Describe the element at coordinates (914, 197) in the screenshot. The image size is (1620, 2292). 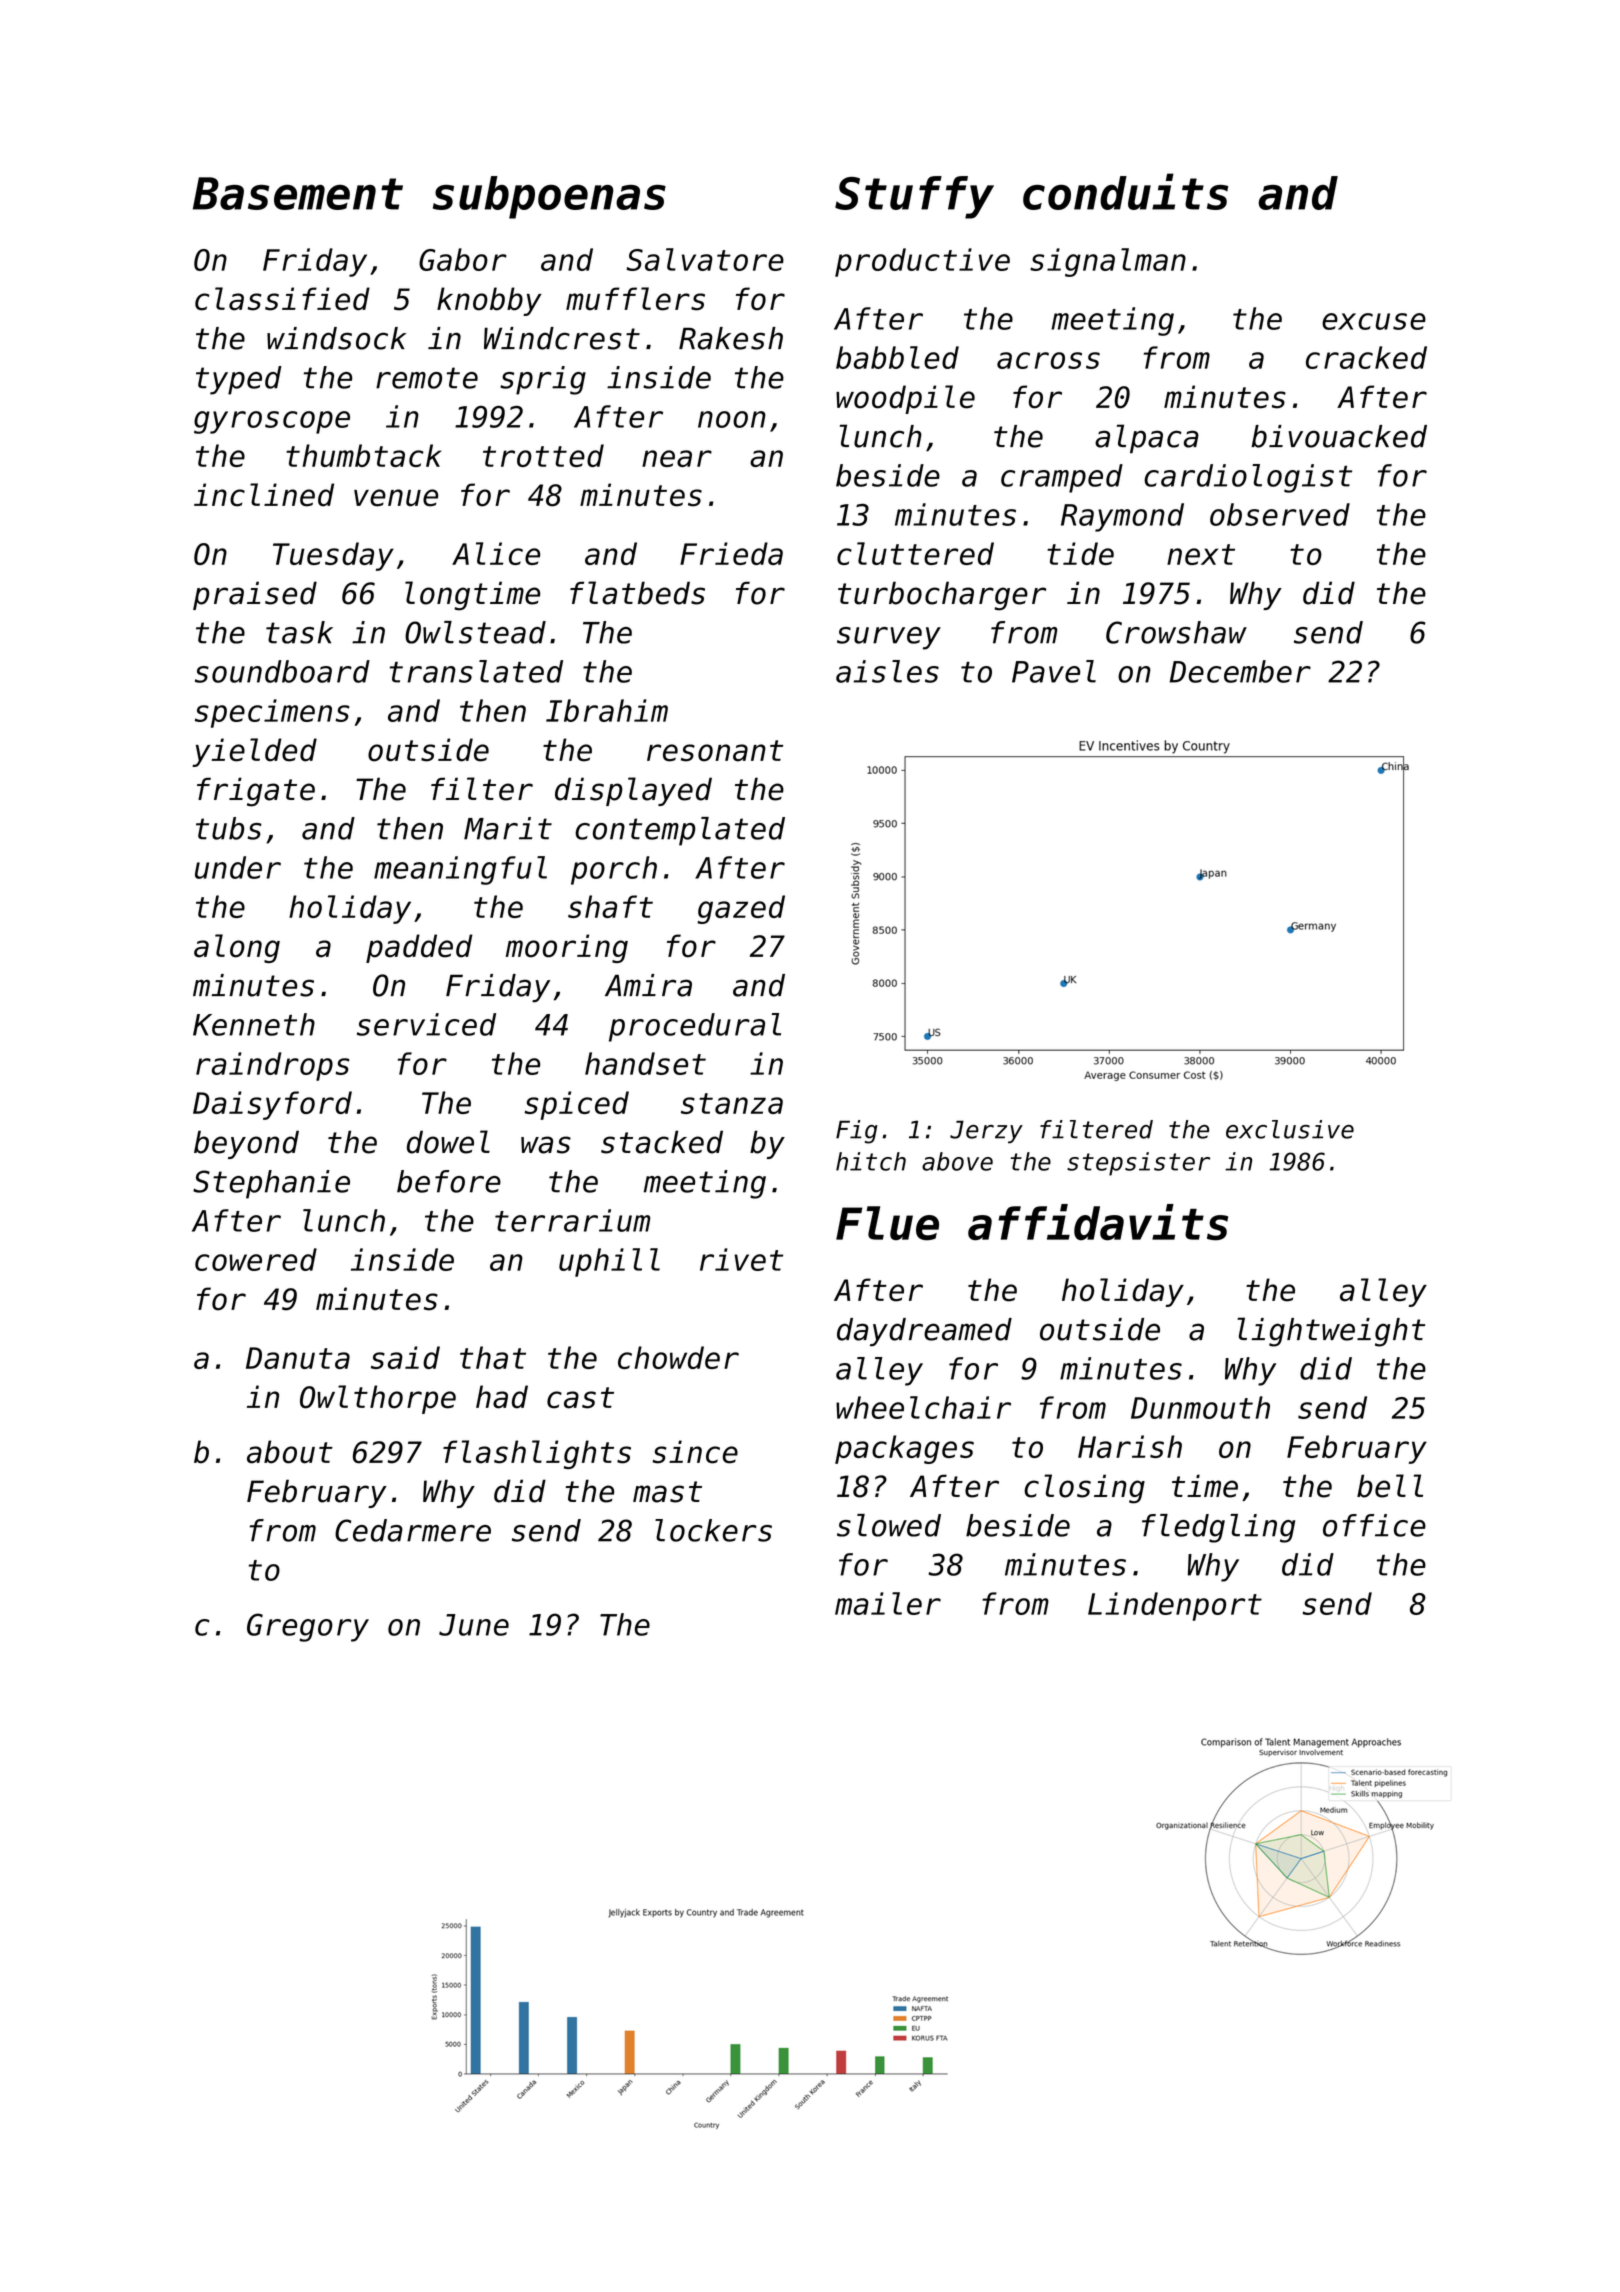
I see `Stuffy` at that location.
